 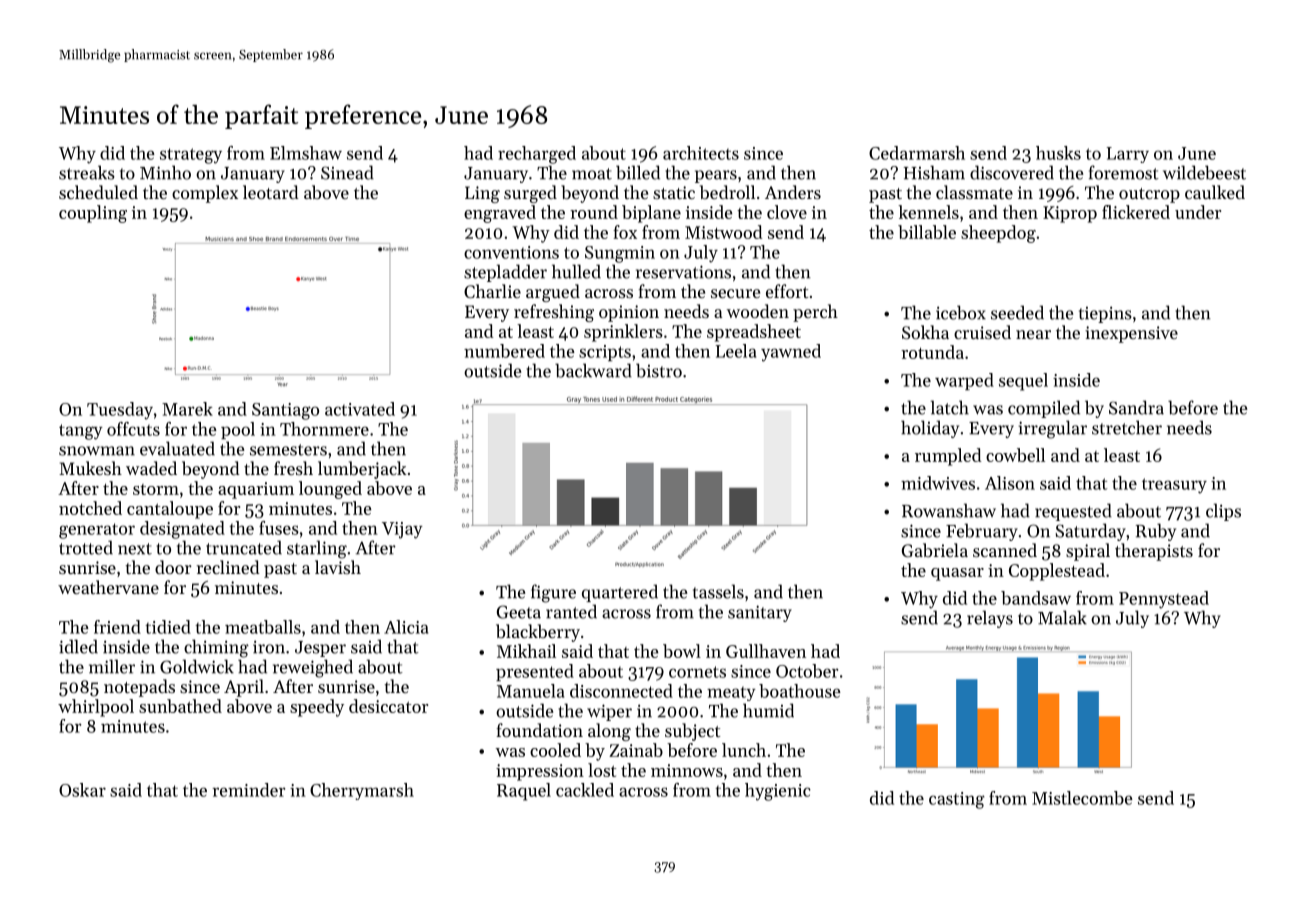 I want to click on Mistlecombe, so click(x=1082, y=798).
